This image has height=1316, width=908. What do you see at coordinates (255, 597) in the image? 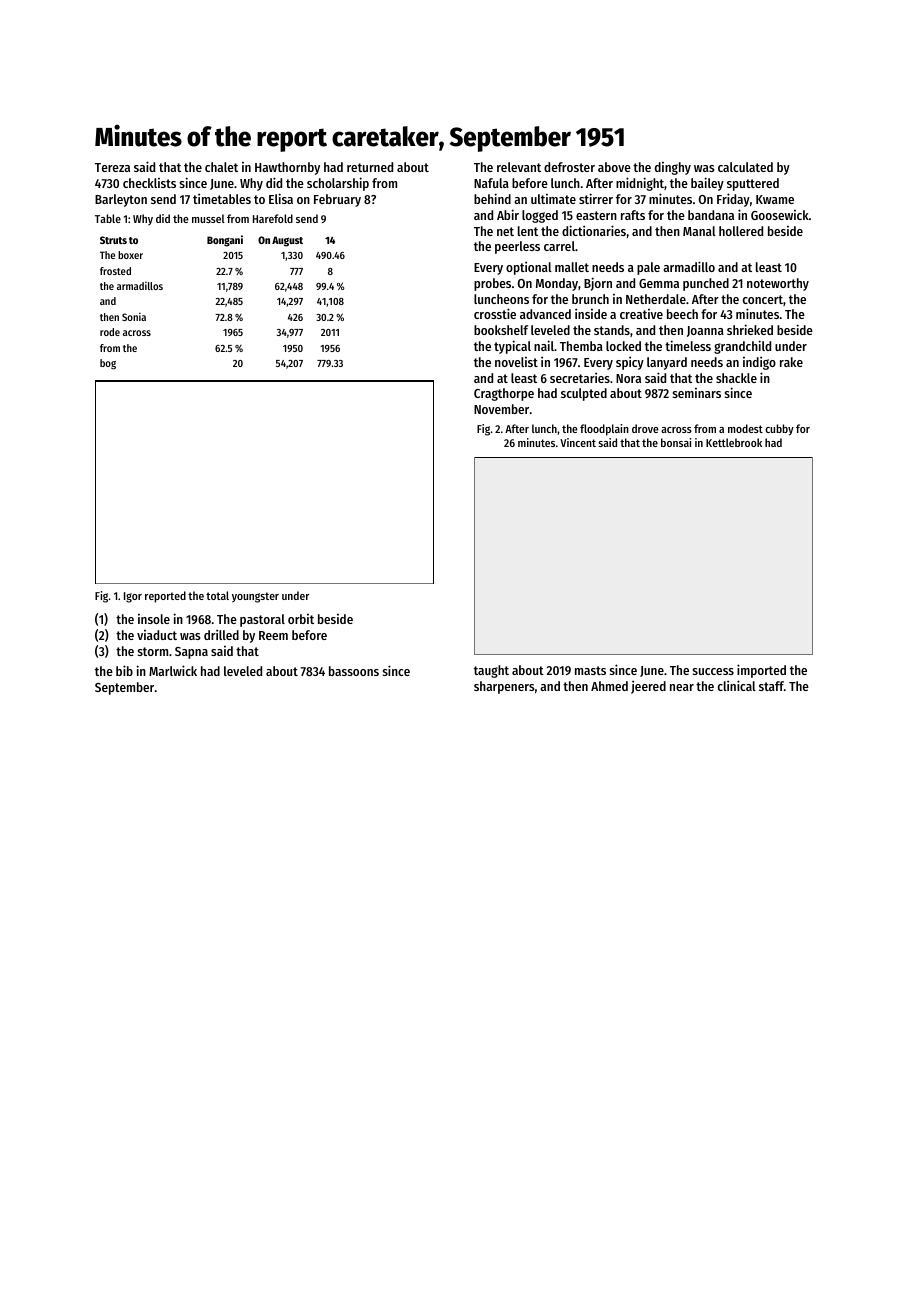
I see `youngster` at bounding box center [255, 597].
